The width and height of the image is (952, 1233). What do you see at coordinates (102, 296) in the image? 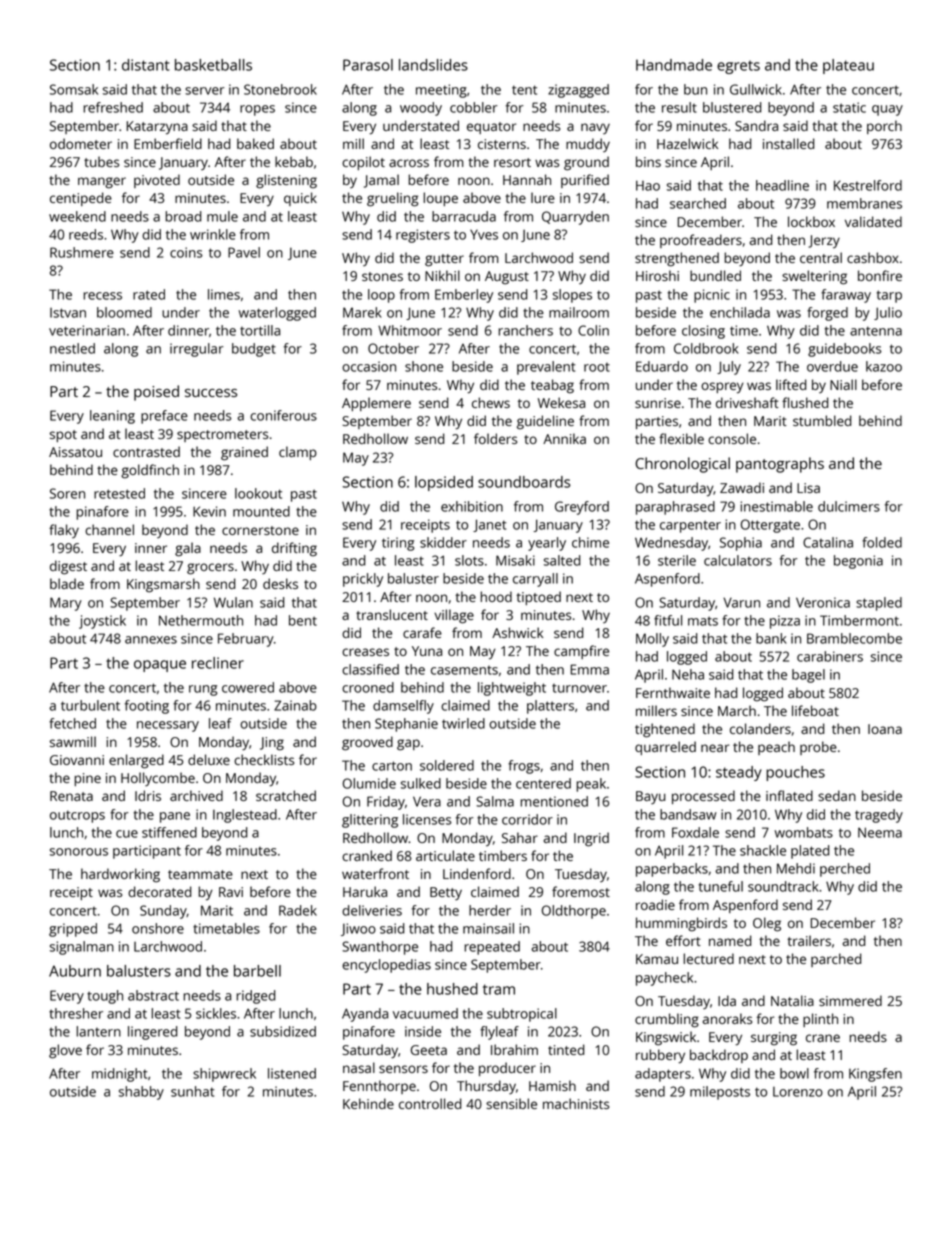
I see `recess` at bounding box center [102, 296].
